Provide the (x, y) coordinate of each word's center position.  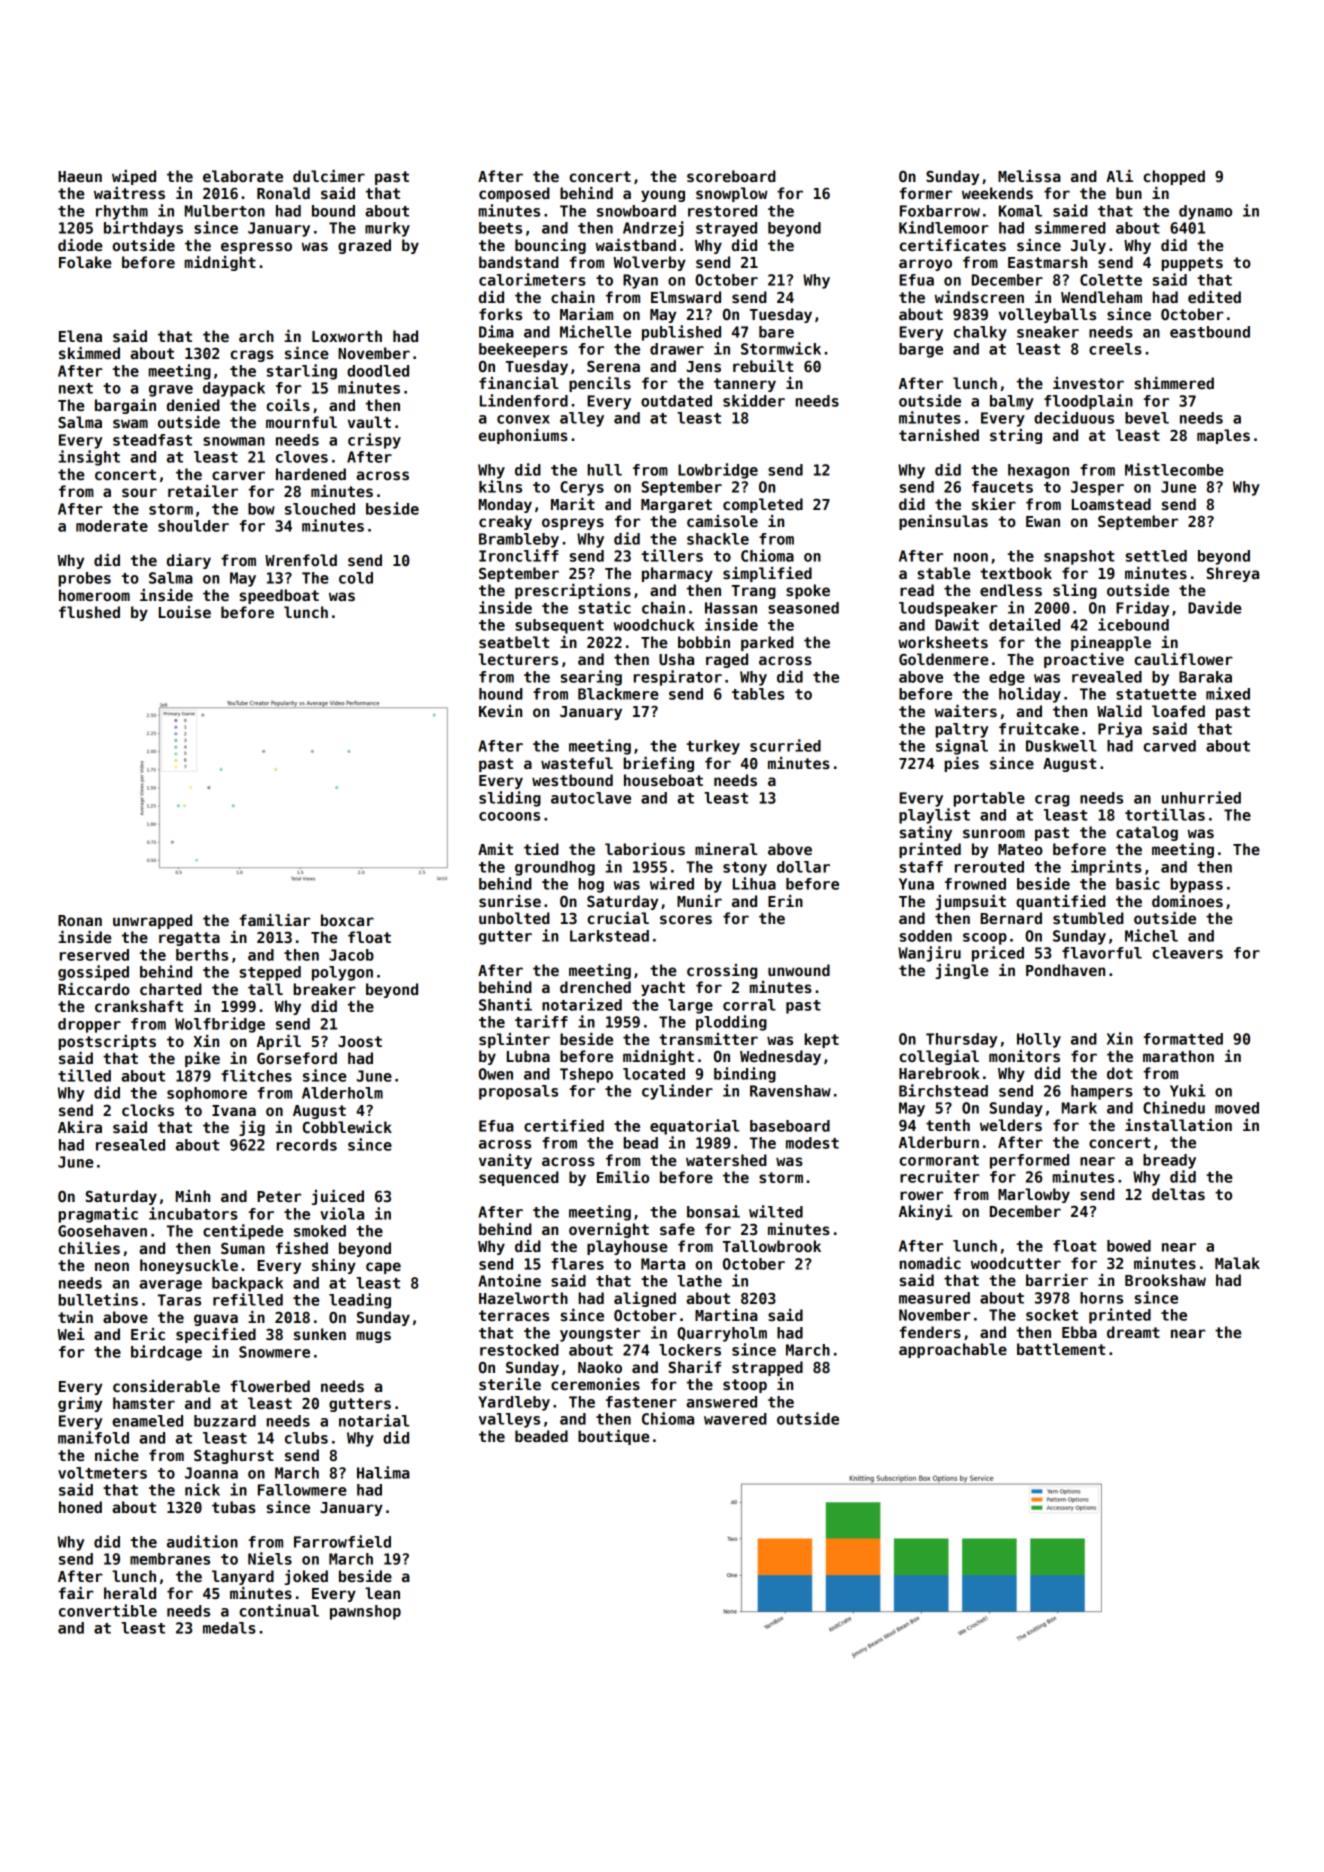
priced (998, 954)
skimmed (89, 353)
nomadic (930, 1263)
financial (519, 383)
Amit (495, 849)
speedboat (279, 596)
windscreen (979, 297)
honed (80, 1507)
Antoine (509, 1280)
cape (383, 1268)
